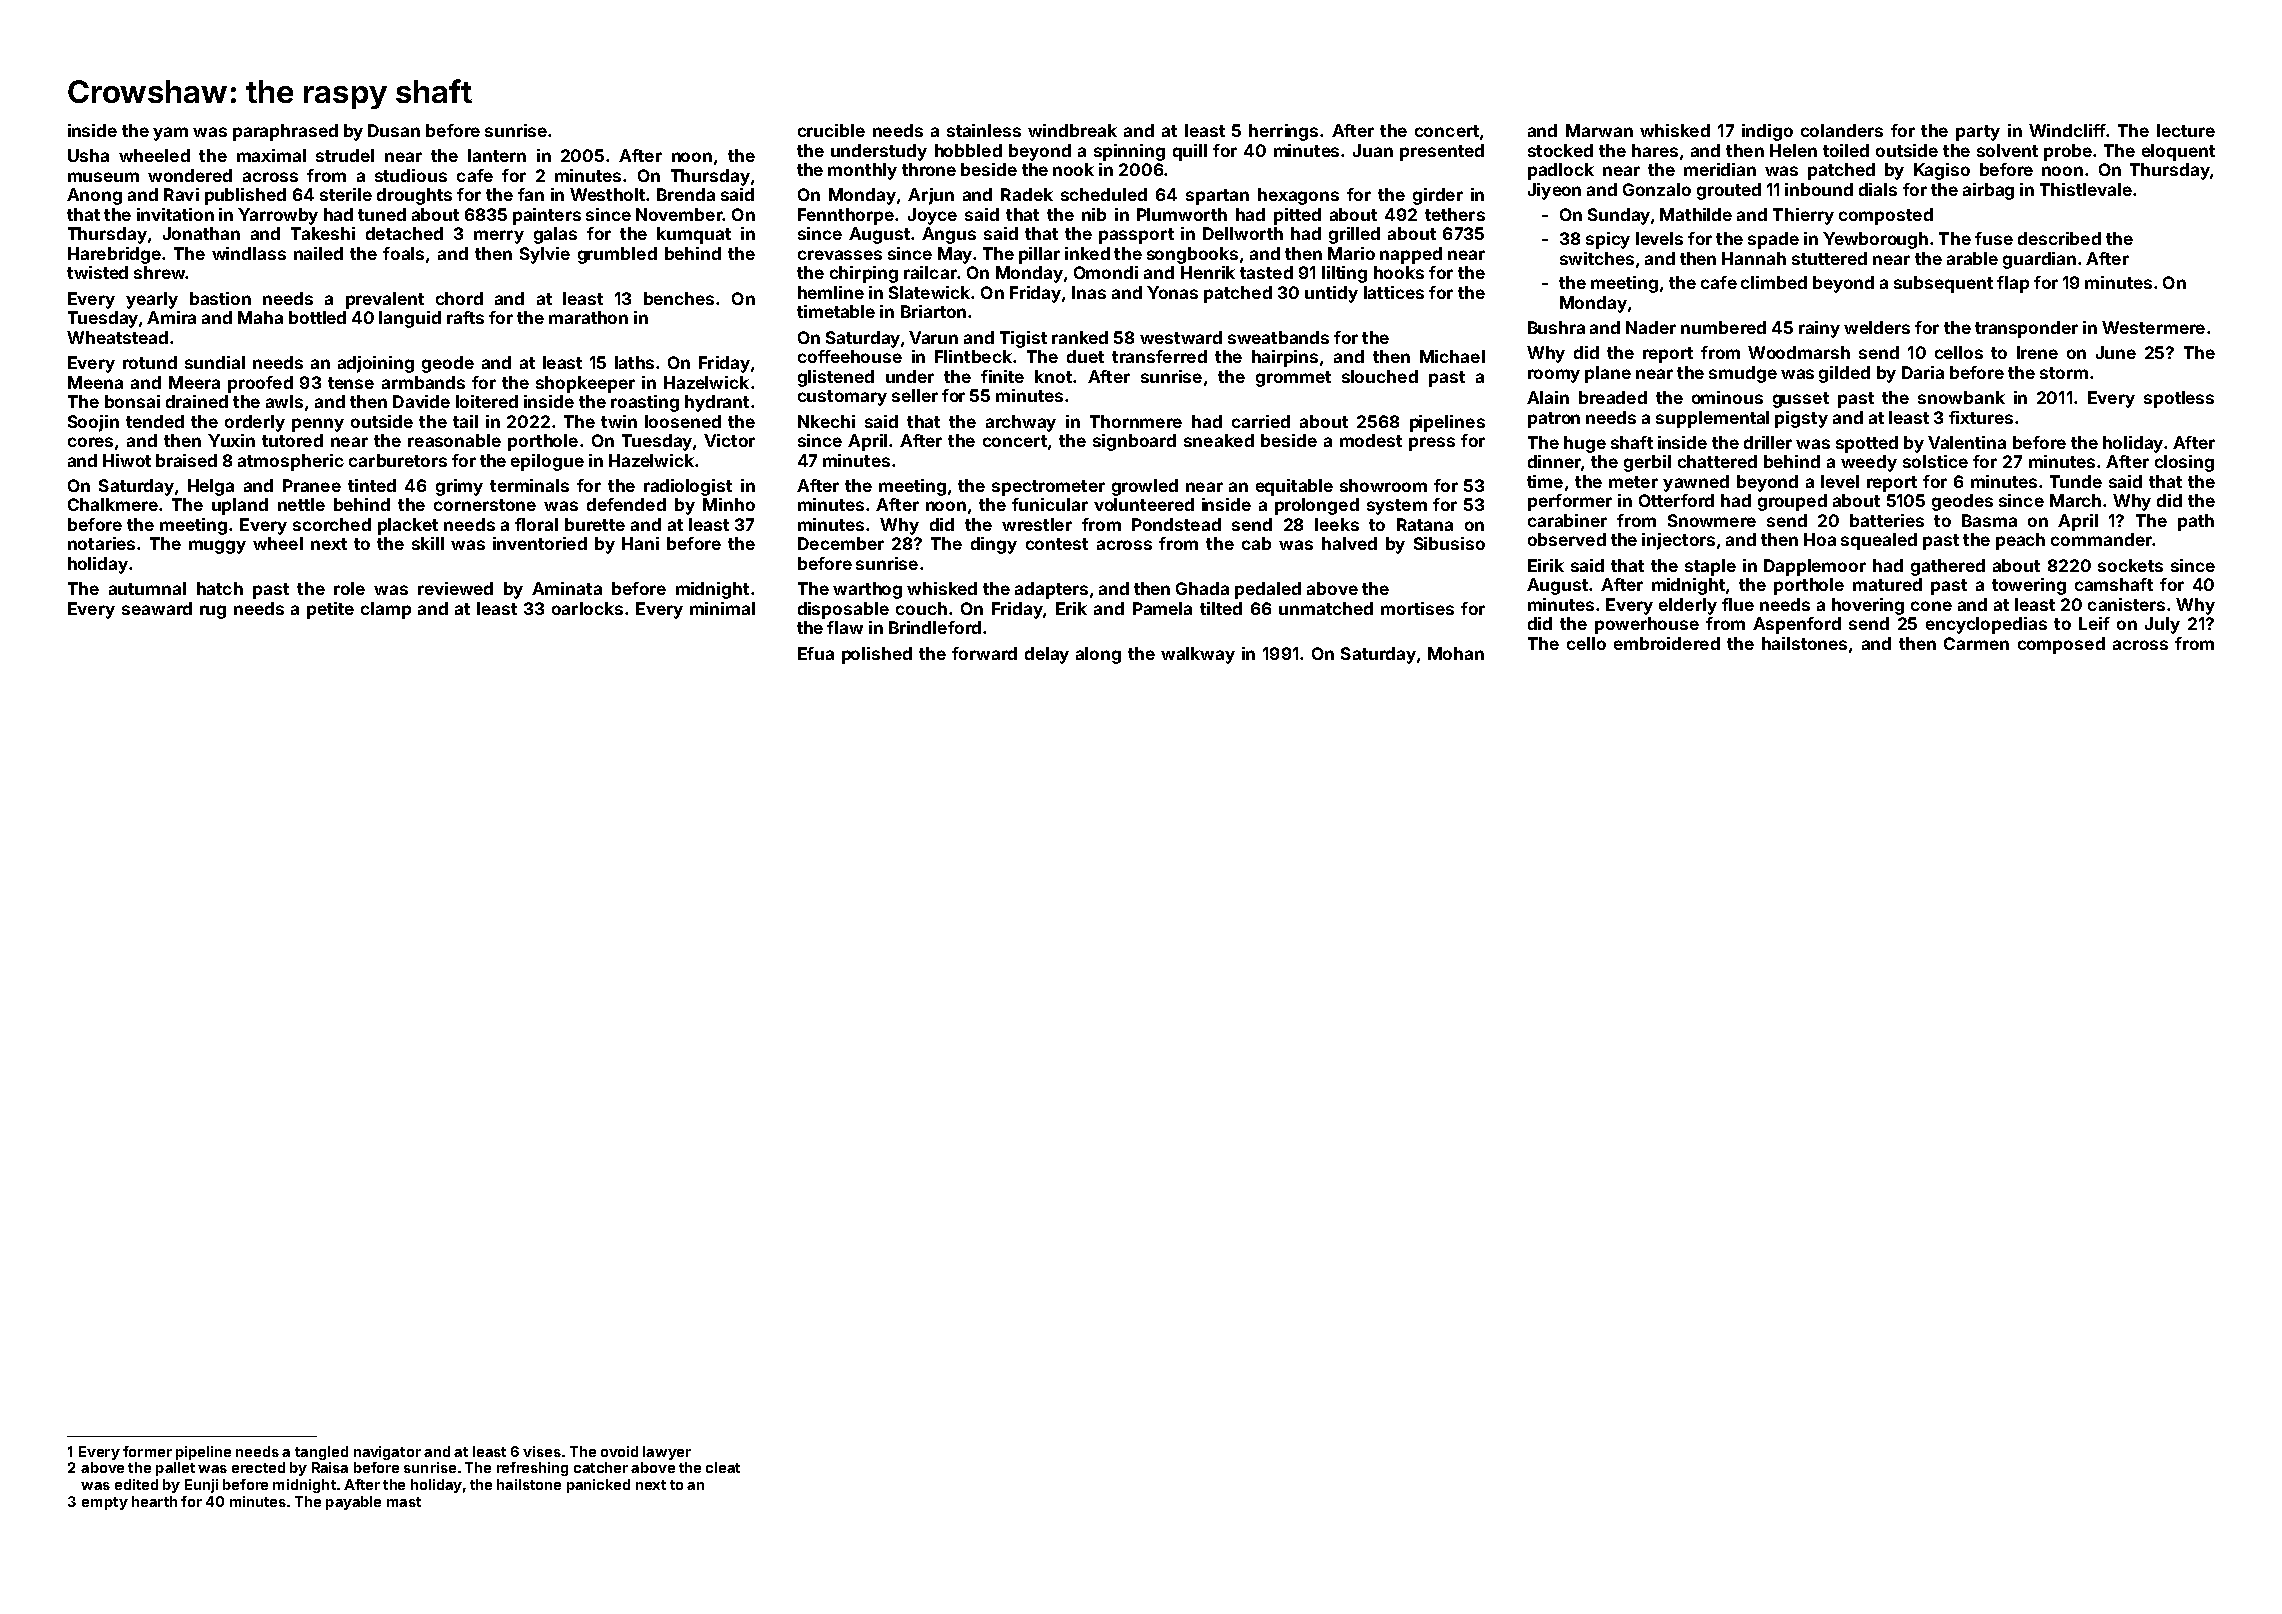 The height and width of the document is (1614, 2282). Describe the element at coordinates (1278, 337) in the document. I see `sweatbands` at that location.
